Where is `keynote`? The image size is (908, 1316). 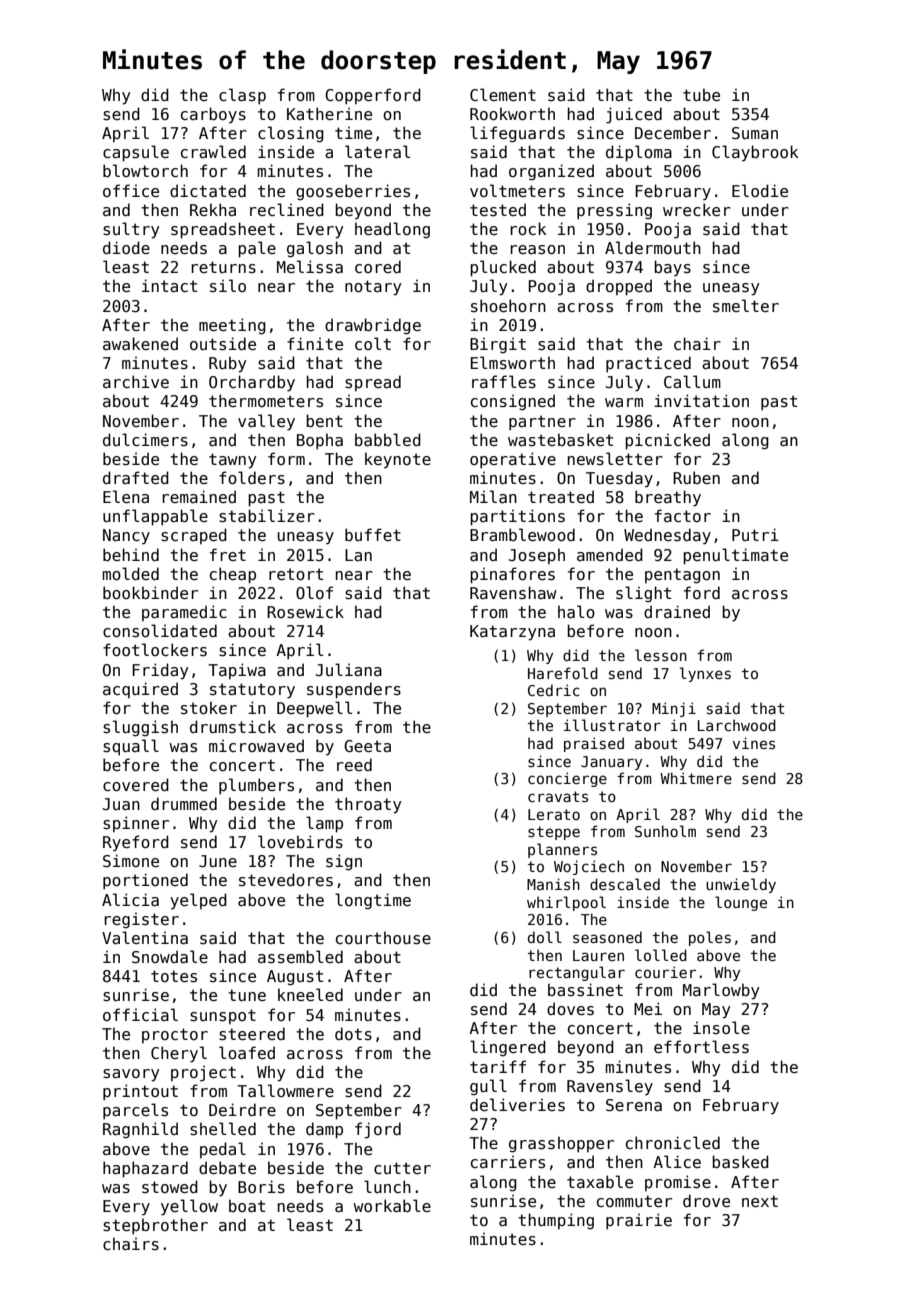 keynote is located at coordinates (398, 460).
